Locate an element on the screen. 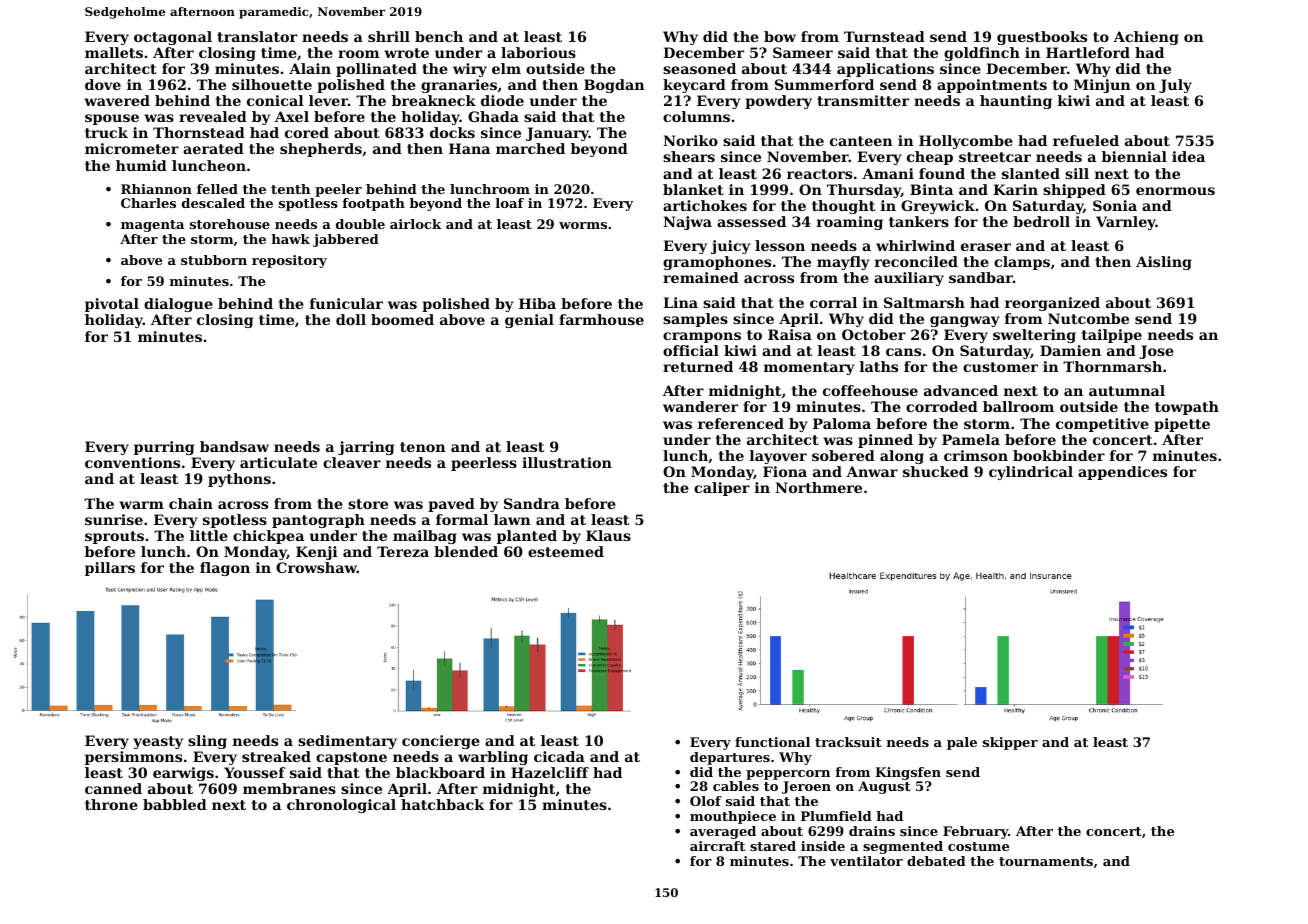  jabbered is located at coordinates (346, 240).
